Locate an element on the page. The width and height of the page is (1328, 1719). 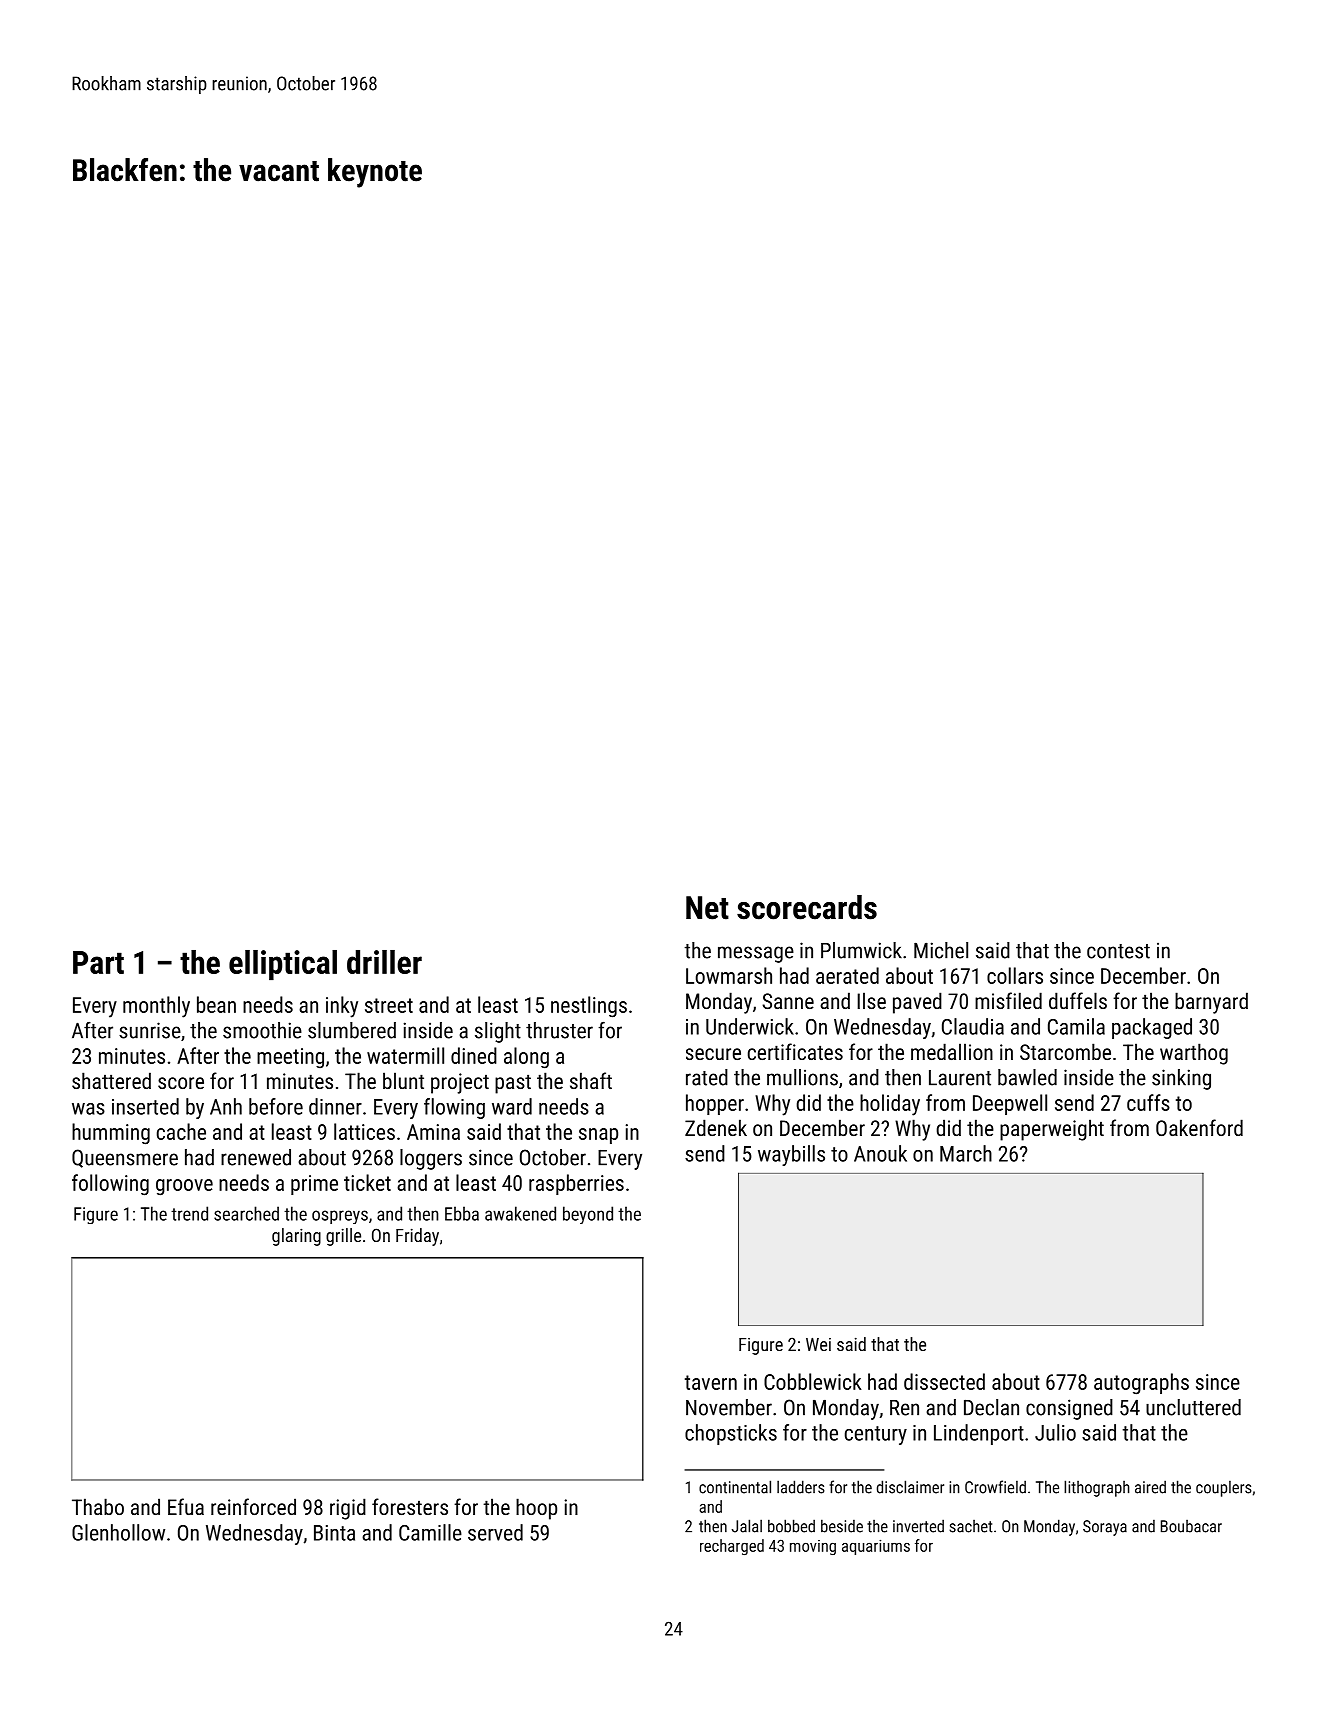
reinforced is located at coordinates (253, 1506).
